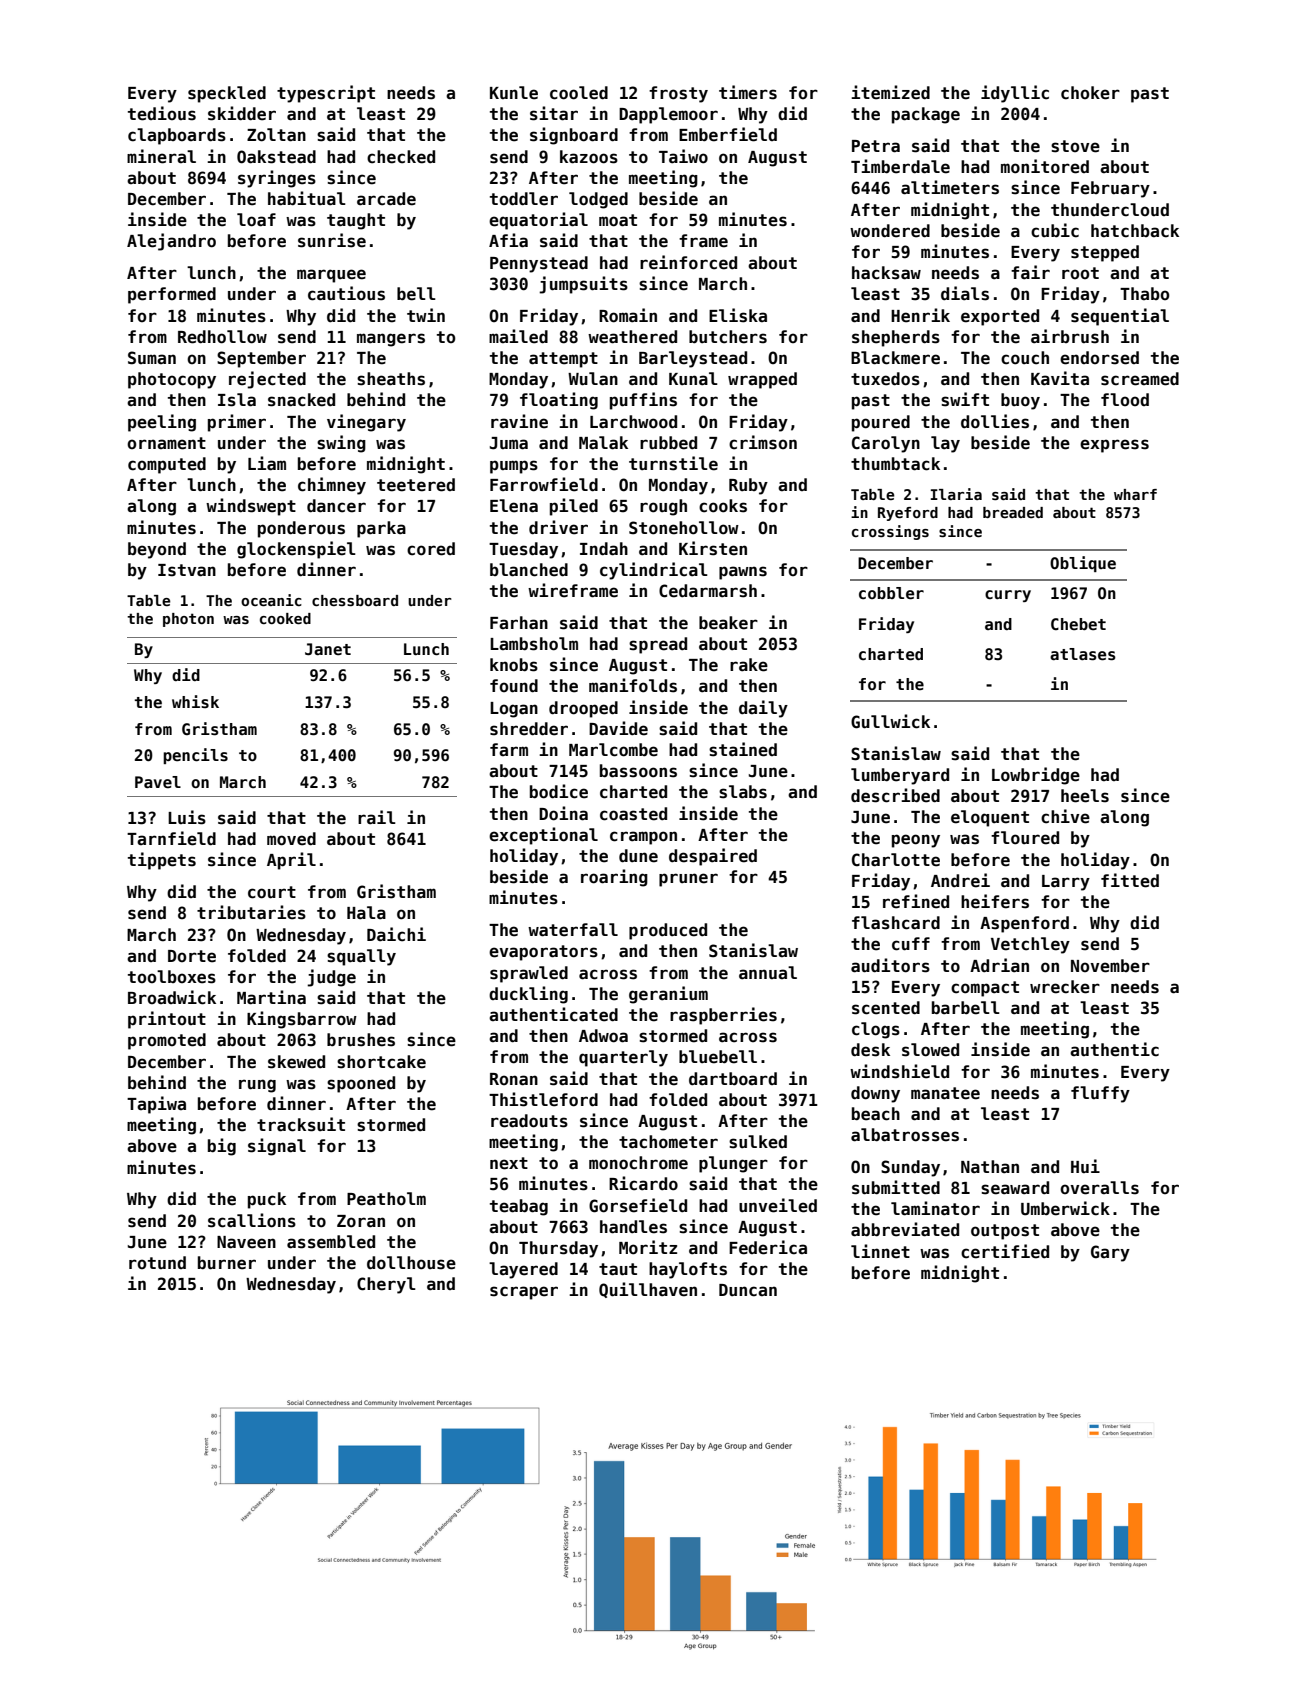 Image resolution: width=1308 pixels, height=1692 pixels. Describe the element at coordinates (965, 399) in the screenshot. I see `swift` at that location.
